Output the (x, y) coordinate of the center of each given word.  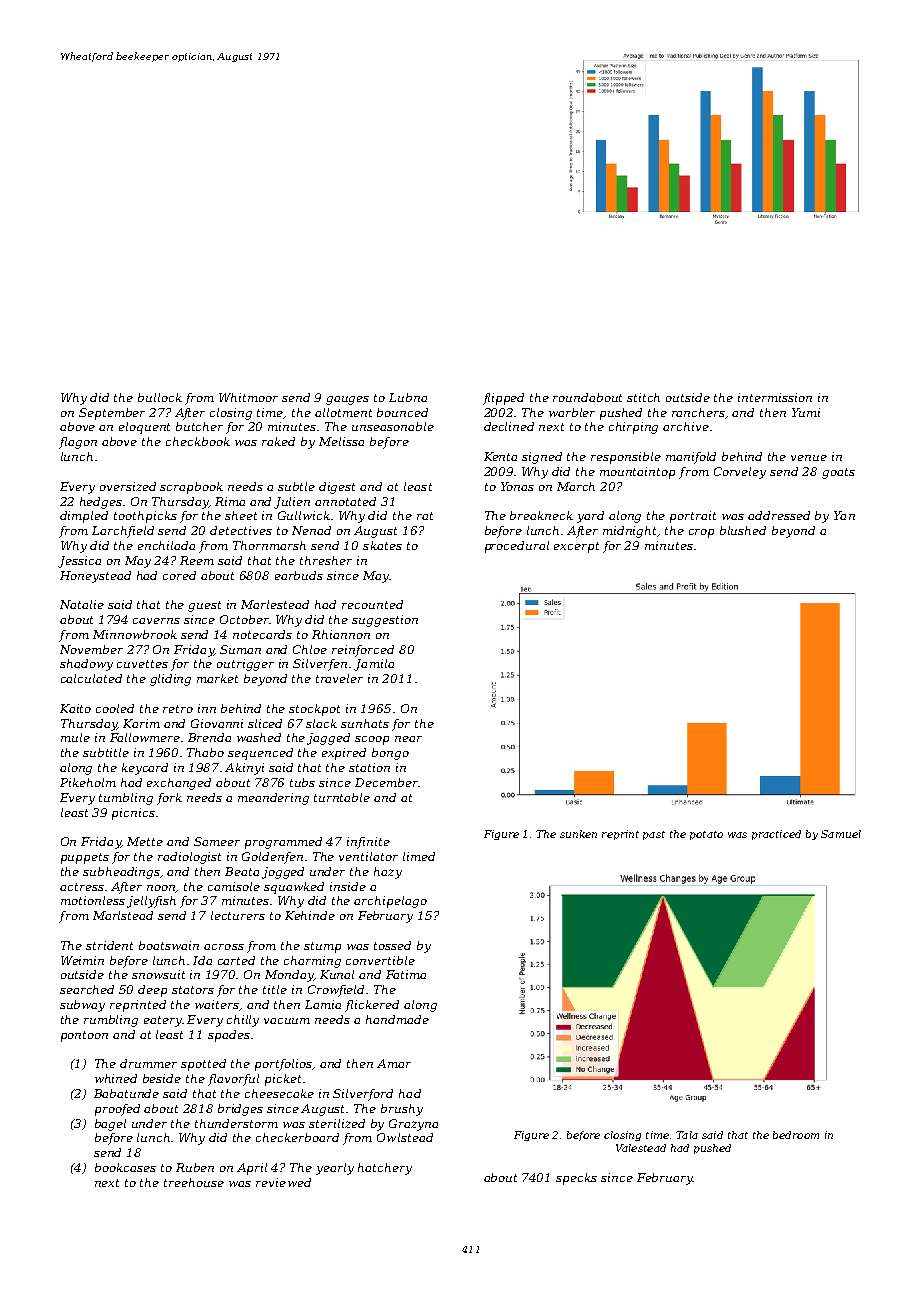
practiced (776, 835)
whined (116, 1078)
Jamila (374, 665)
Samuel (841, 834)
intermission (775, 397)
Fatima (406, 974)
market (217, 678)
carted (236, 960)
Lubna (408, 397)
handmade (397, 1019)
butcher (199, 426)
